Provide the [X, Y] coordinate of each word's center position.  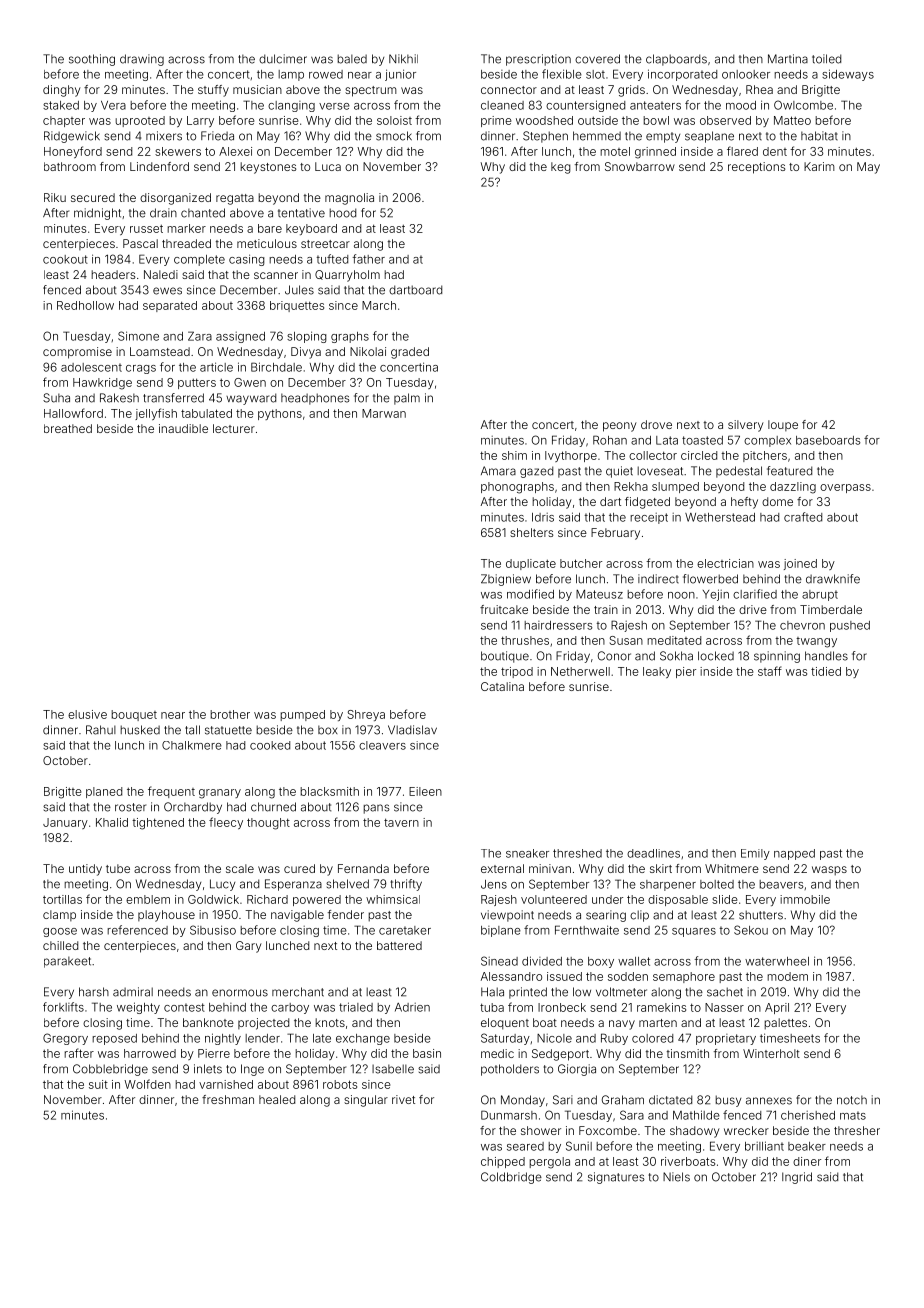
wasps [829, 870]
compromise [77, 353]
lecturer [234, 428]
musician [257, 89]
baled [352, 59]
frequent [171, 792]
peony [619, 427]
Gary [248, 947]
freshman [228, 1099]
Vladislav [412, 730]
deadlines [653, 853]
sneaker [527, 853]
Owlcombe [803, 105]
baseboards [828, 440]
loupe [783, 425]
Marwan [384, 413]
